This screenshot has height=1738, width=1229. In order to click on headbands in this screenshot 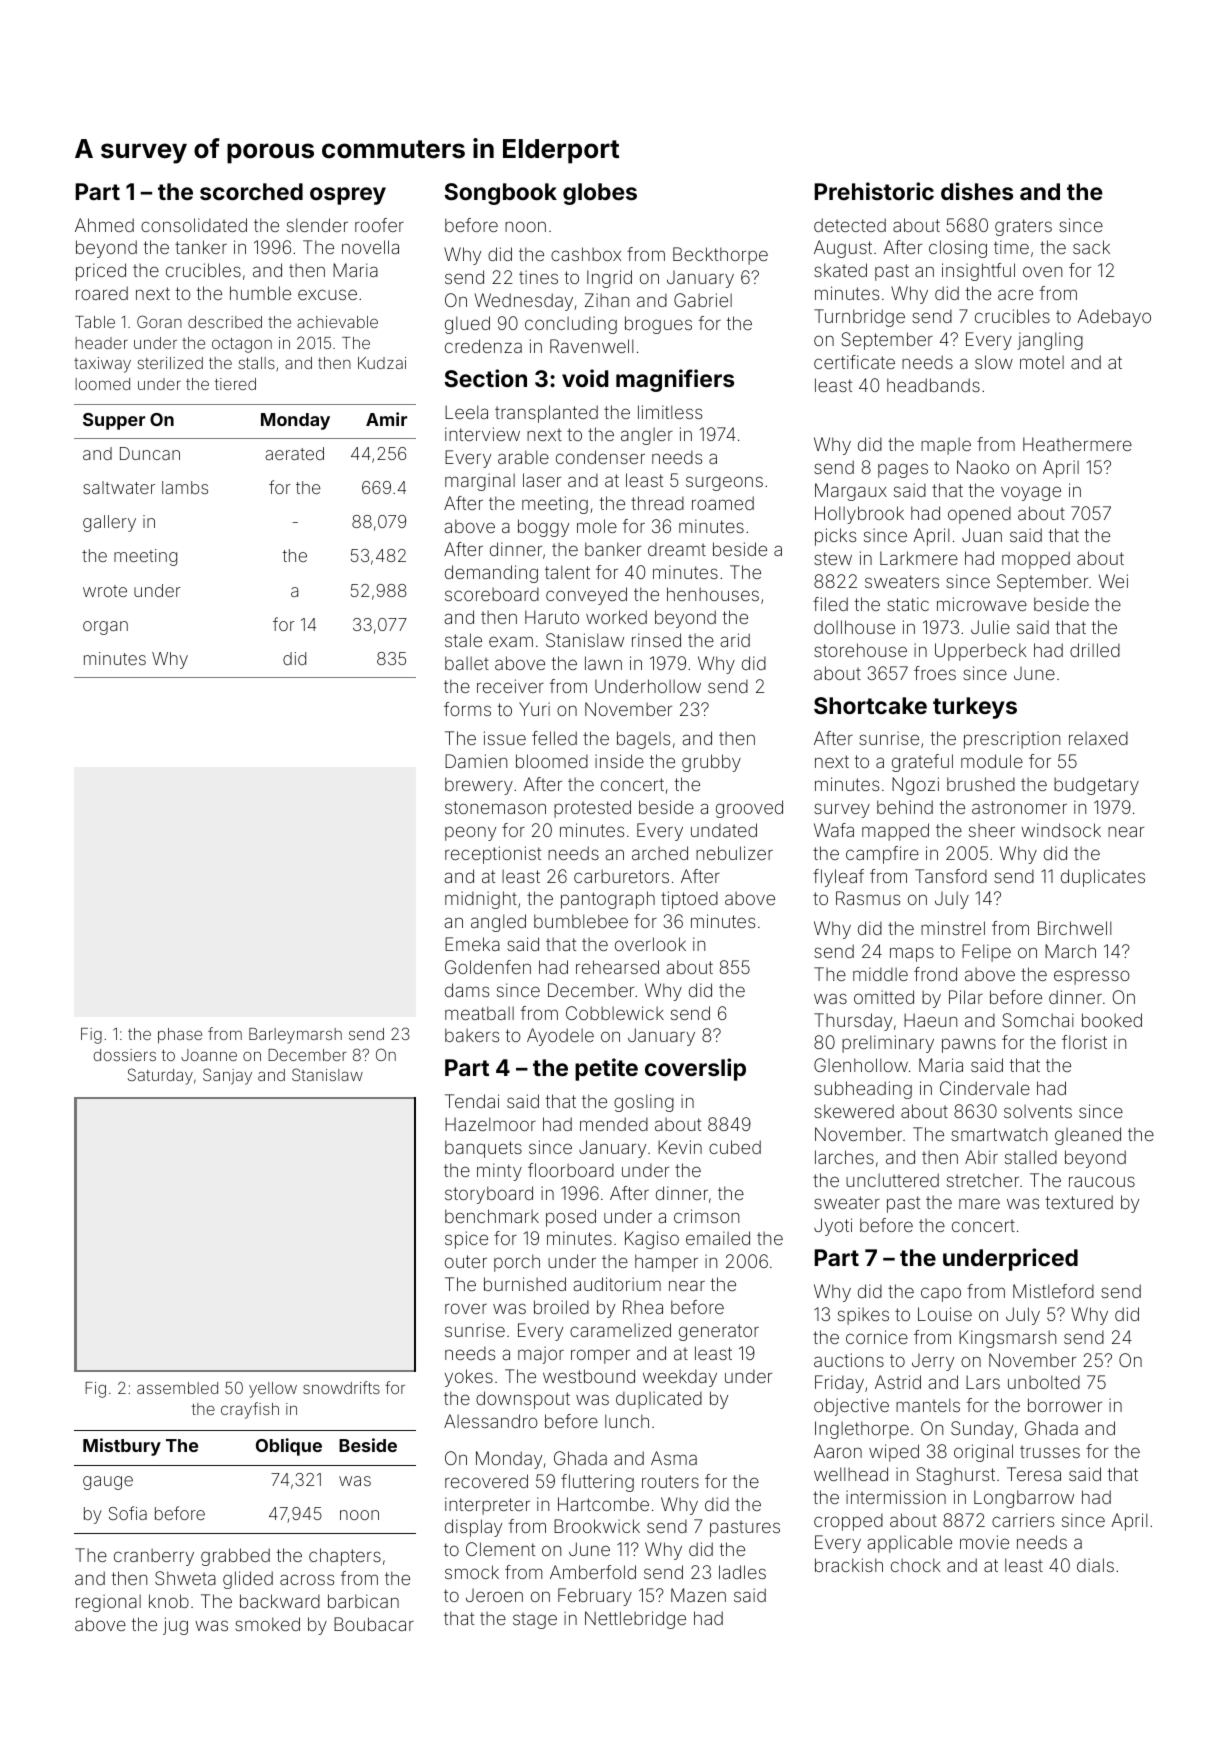, I will do `click(933, 385)`.
